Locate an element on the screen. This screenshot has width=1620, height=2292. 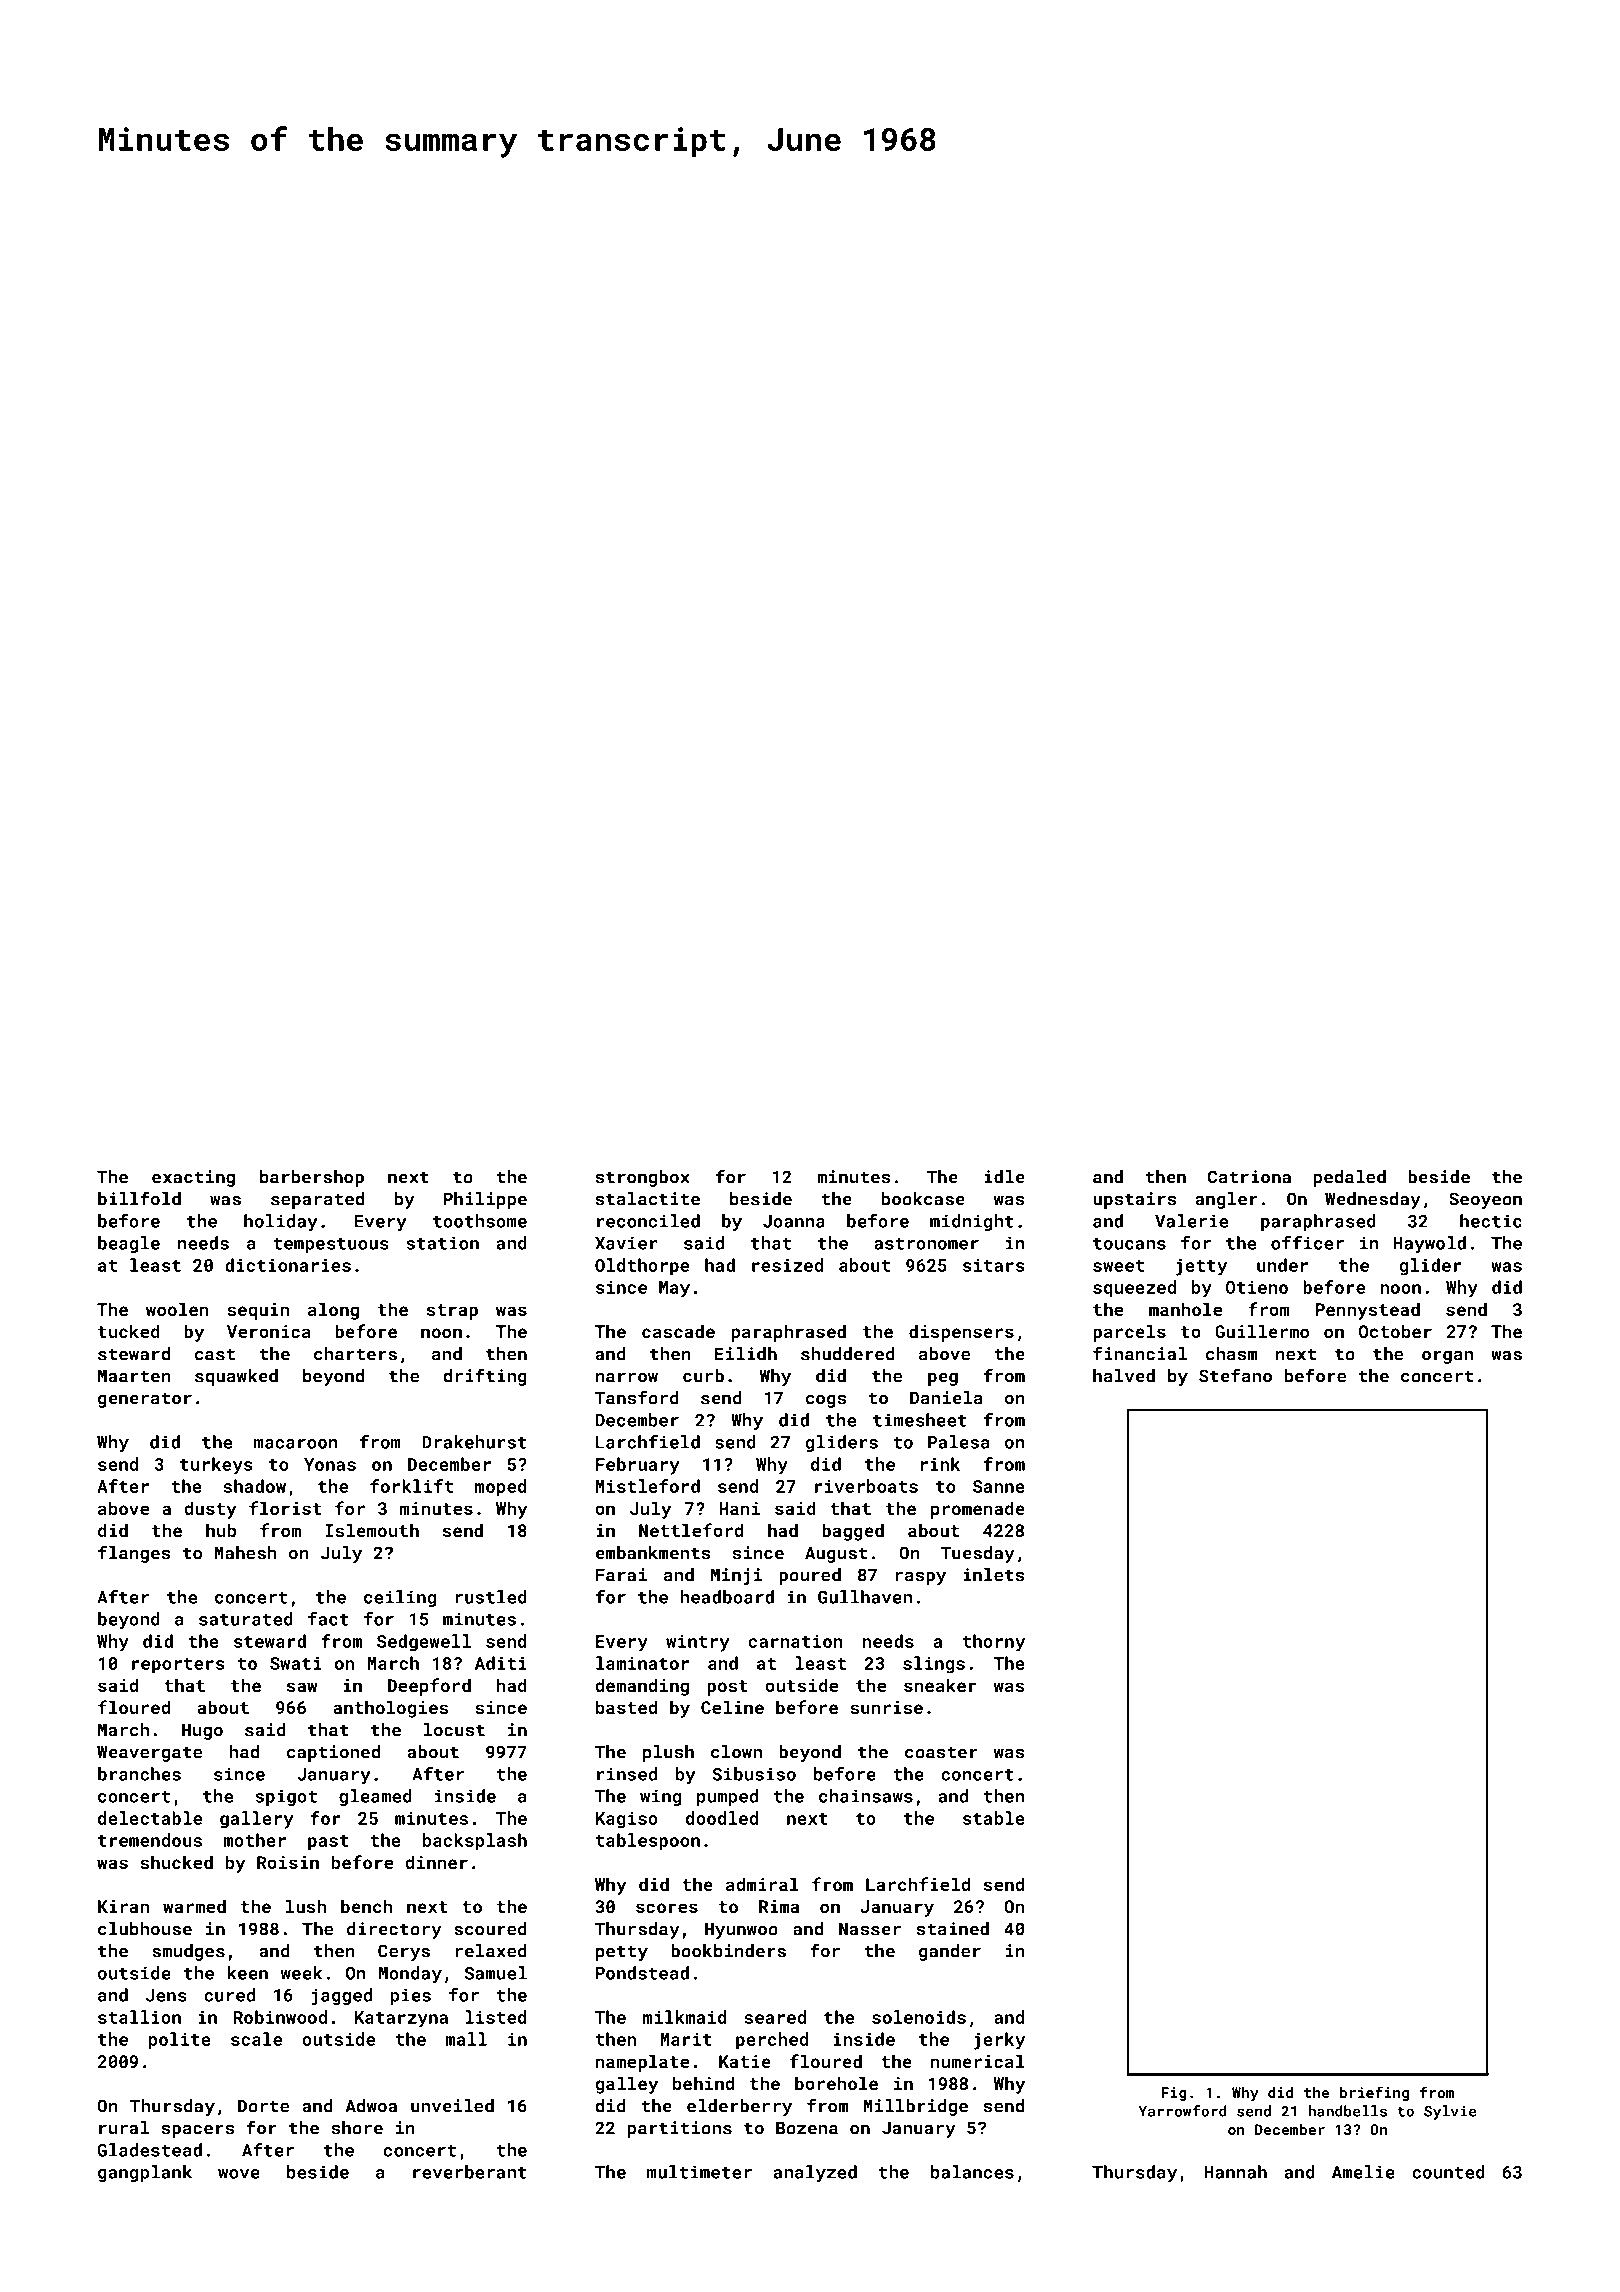
stable is located at coordinates (994, 1818).
